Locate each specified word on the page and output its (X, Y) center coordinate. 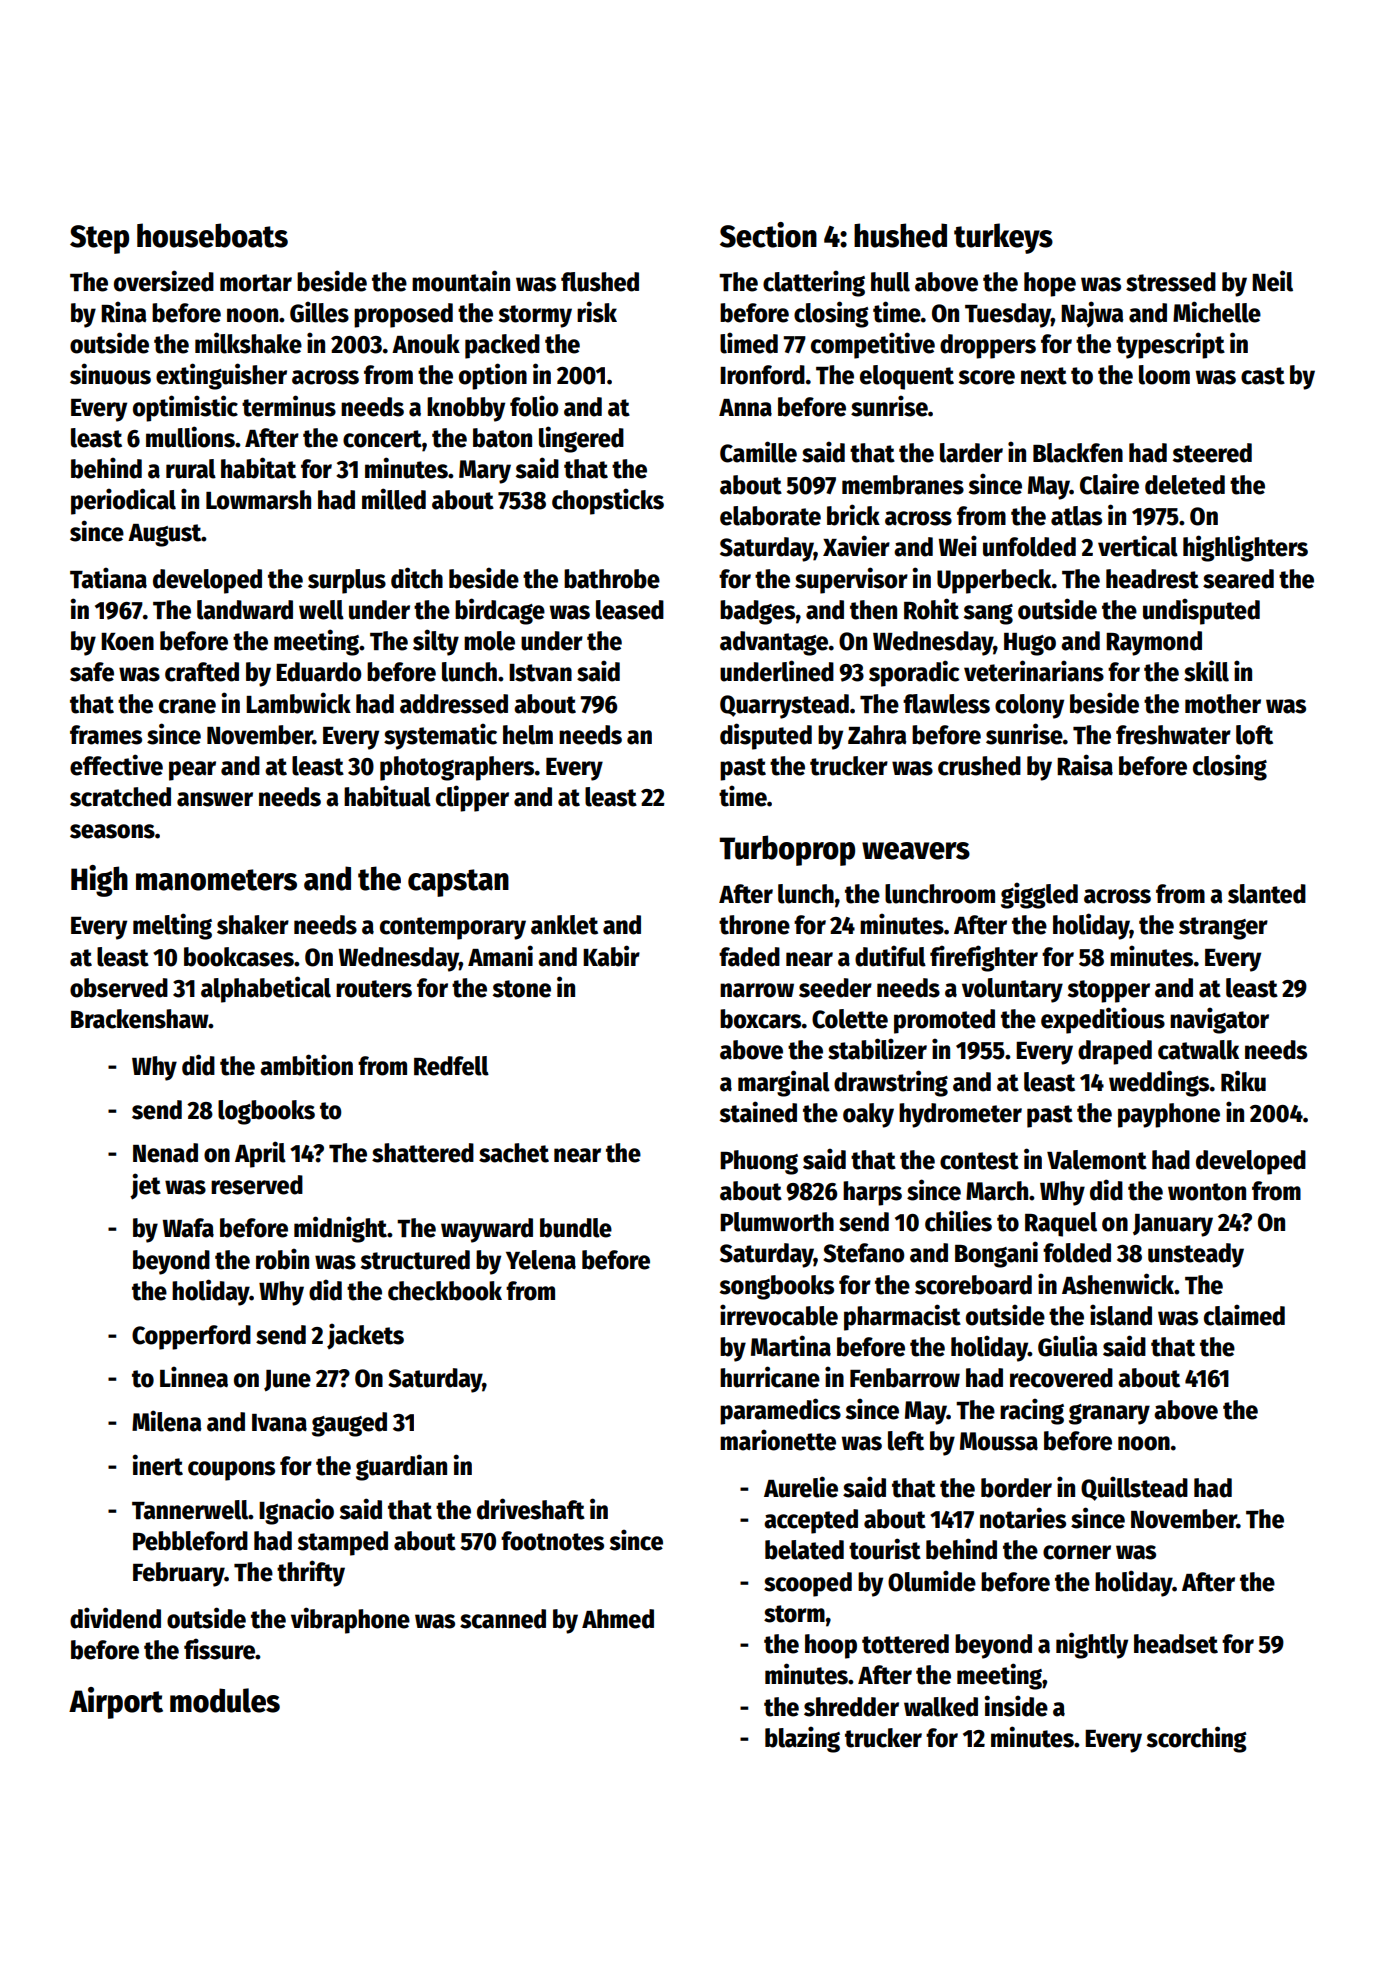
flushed (600, 282)
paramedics (780, 1411)
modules (225, 1700)
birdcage (500, 611)
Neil (1272, 281)
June (287, 1380)
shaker (253, 925)
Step (99, 239)
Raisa (1085, 765)
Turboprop (787, 850)
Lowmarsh (258, 500)
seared (1238, 579)
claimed (1244, 1315)
